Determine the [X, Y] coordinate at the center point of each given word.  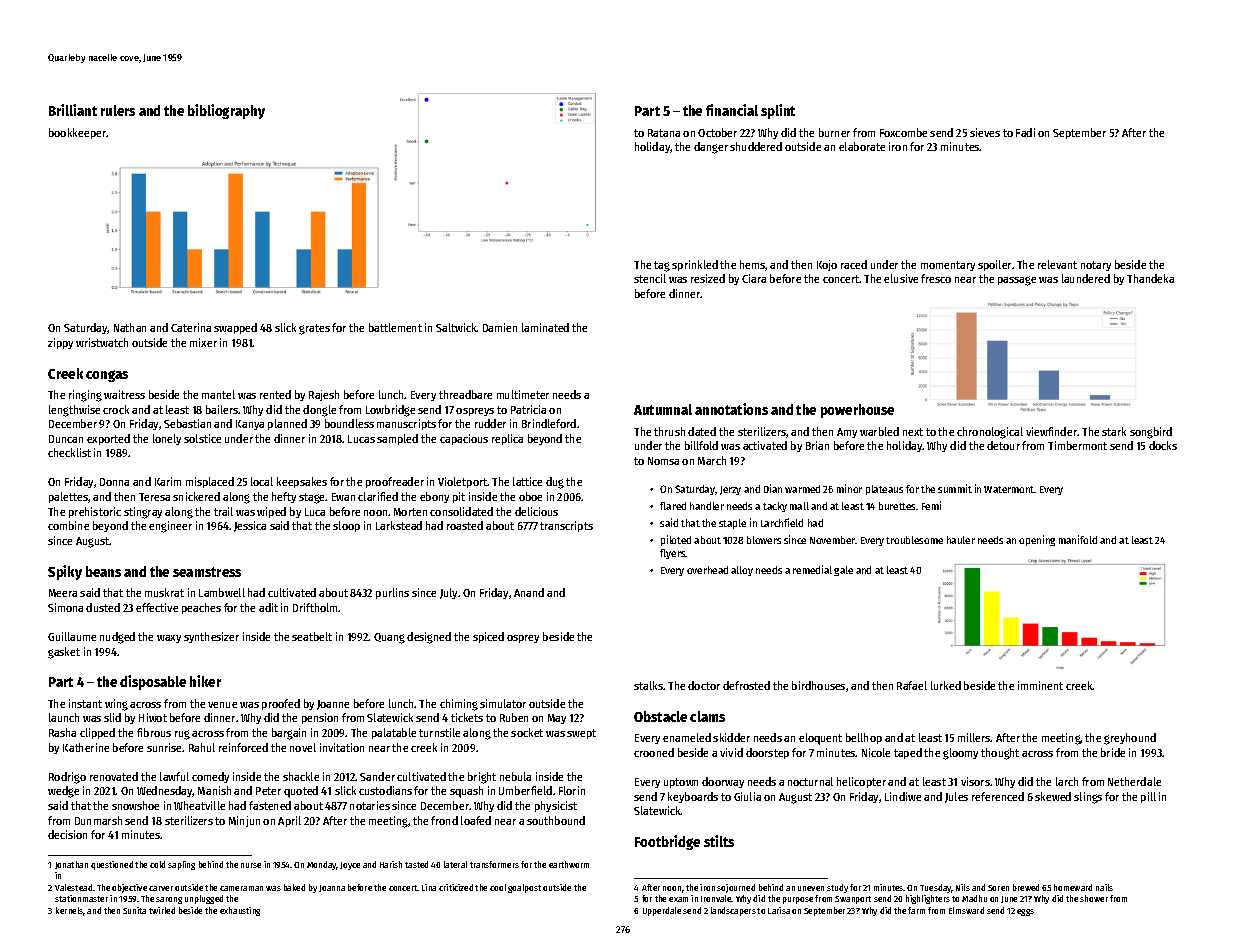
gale [843, 571]
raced [854, 264]
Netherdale [1134, 781]
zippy [60, 343]
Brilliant [73, 110]
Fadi [1025, 132]
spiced [488, 637]
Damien [500, 327]
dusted [103, 607]
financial [732, 110]
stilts [719, 841]
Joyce [350, 866]
